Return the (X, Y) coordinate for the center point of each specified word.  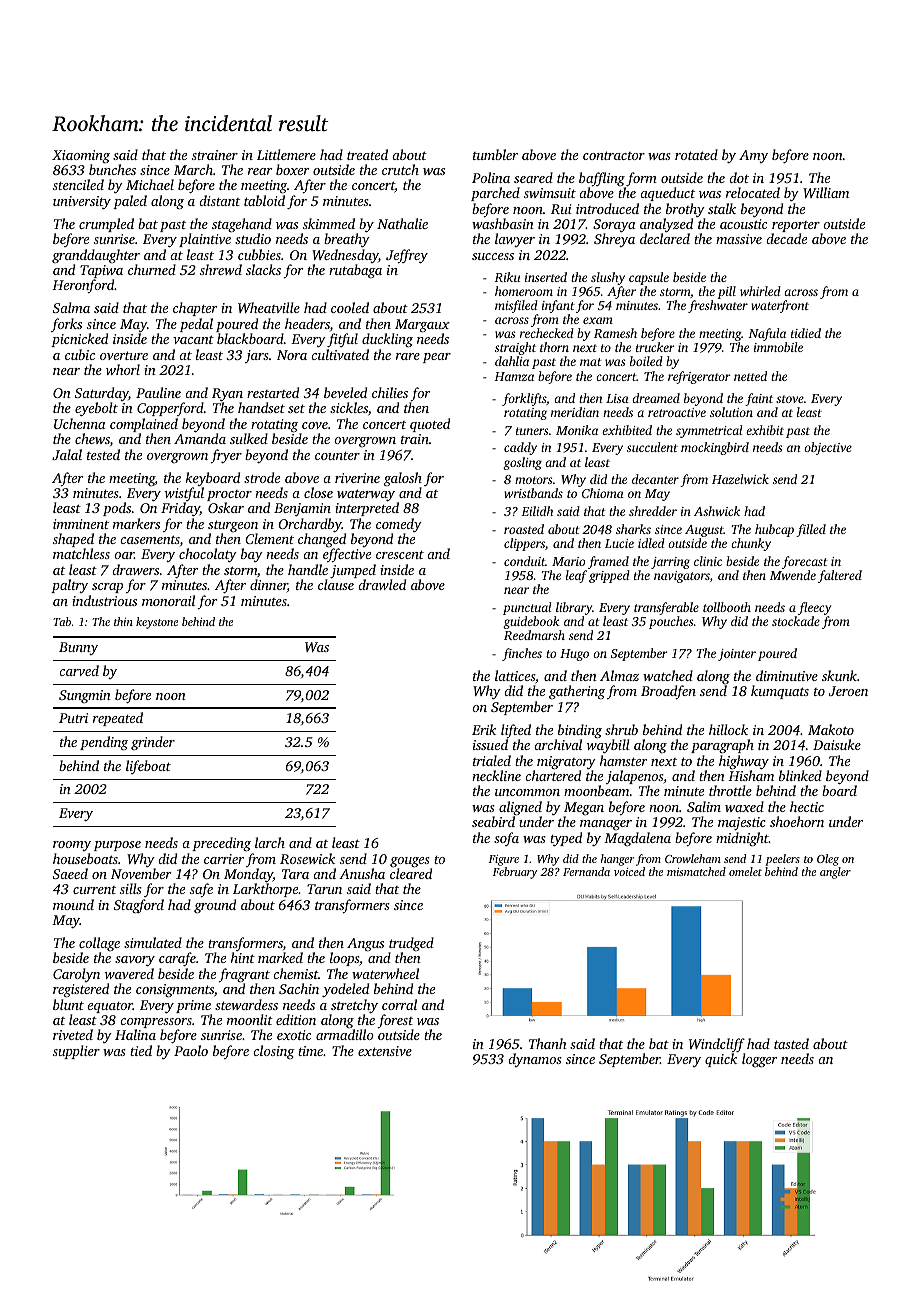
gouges (410, 862)
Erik (484, 729)
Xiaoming (81, 156)
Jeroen (848, 691)
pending (104, 743)
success (493, 256)
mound (73, 904)
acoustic (743, 224)
